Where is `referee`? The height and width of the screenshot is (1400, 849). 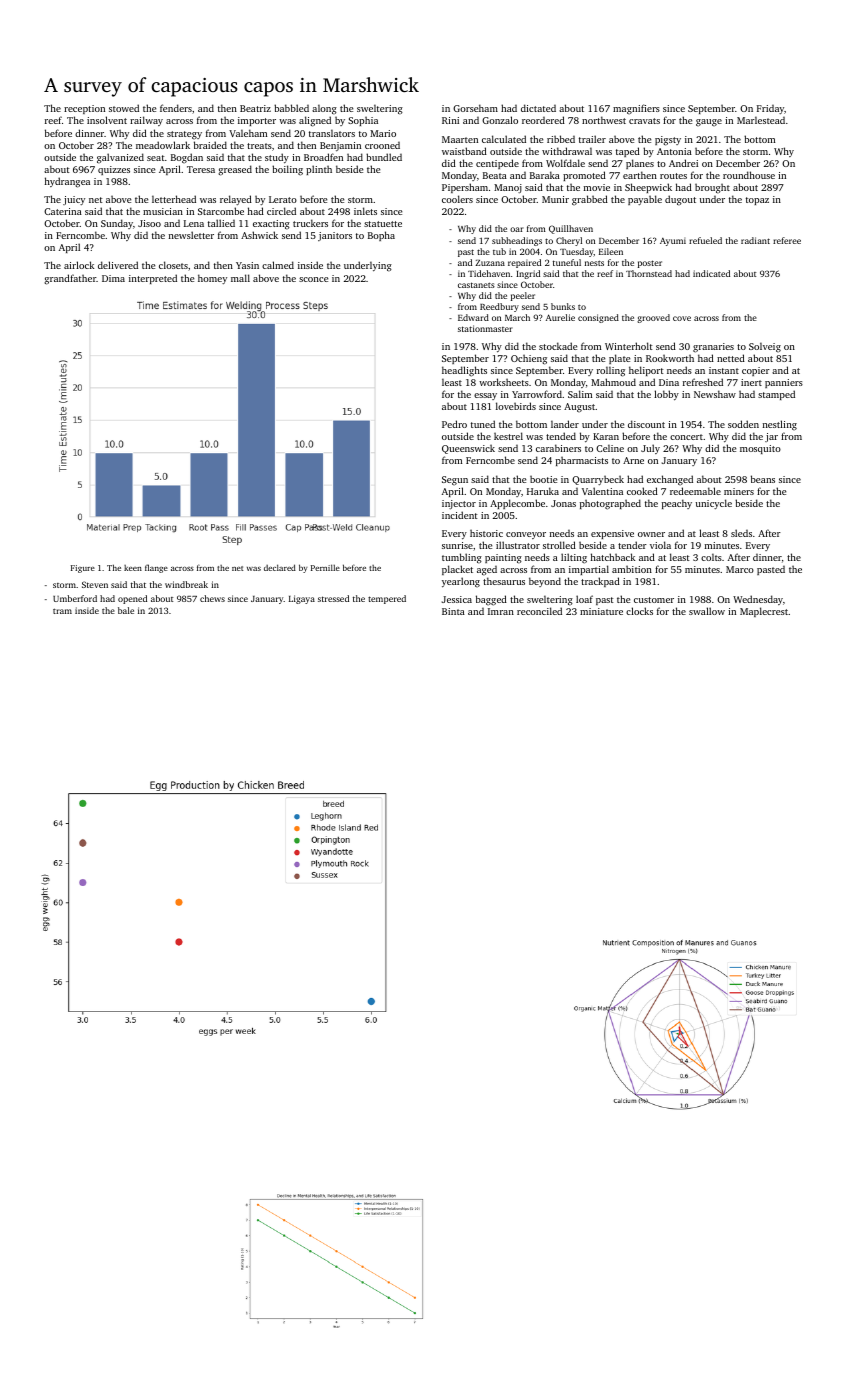 referee is located at coordinates (787, 240).
